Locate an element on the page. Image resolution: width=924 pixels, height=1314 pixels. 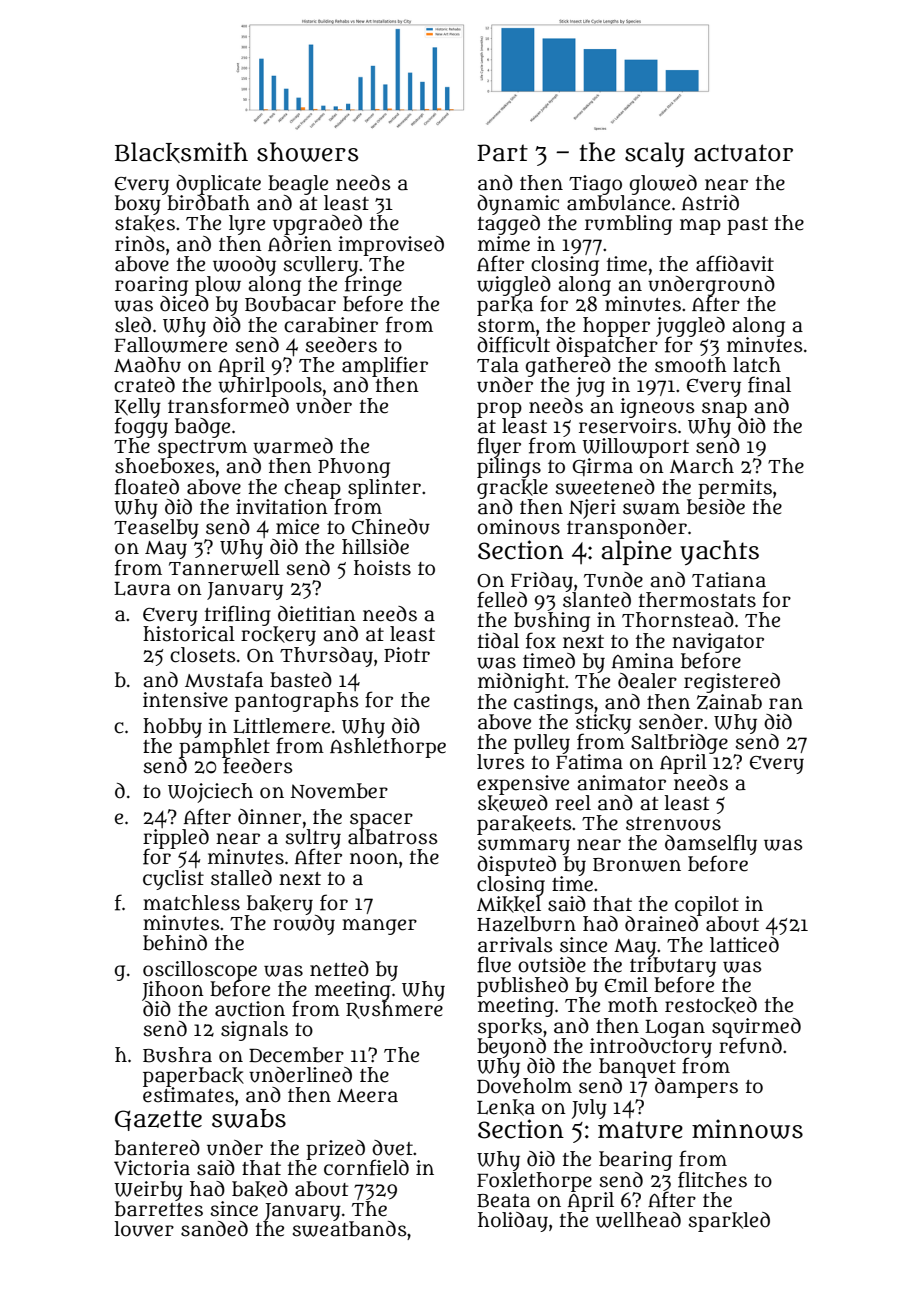
scaly is located at coordinates (655, 154).
